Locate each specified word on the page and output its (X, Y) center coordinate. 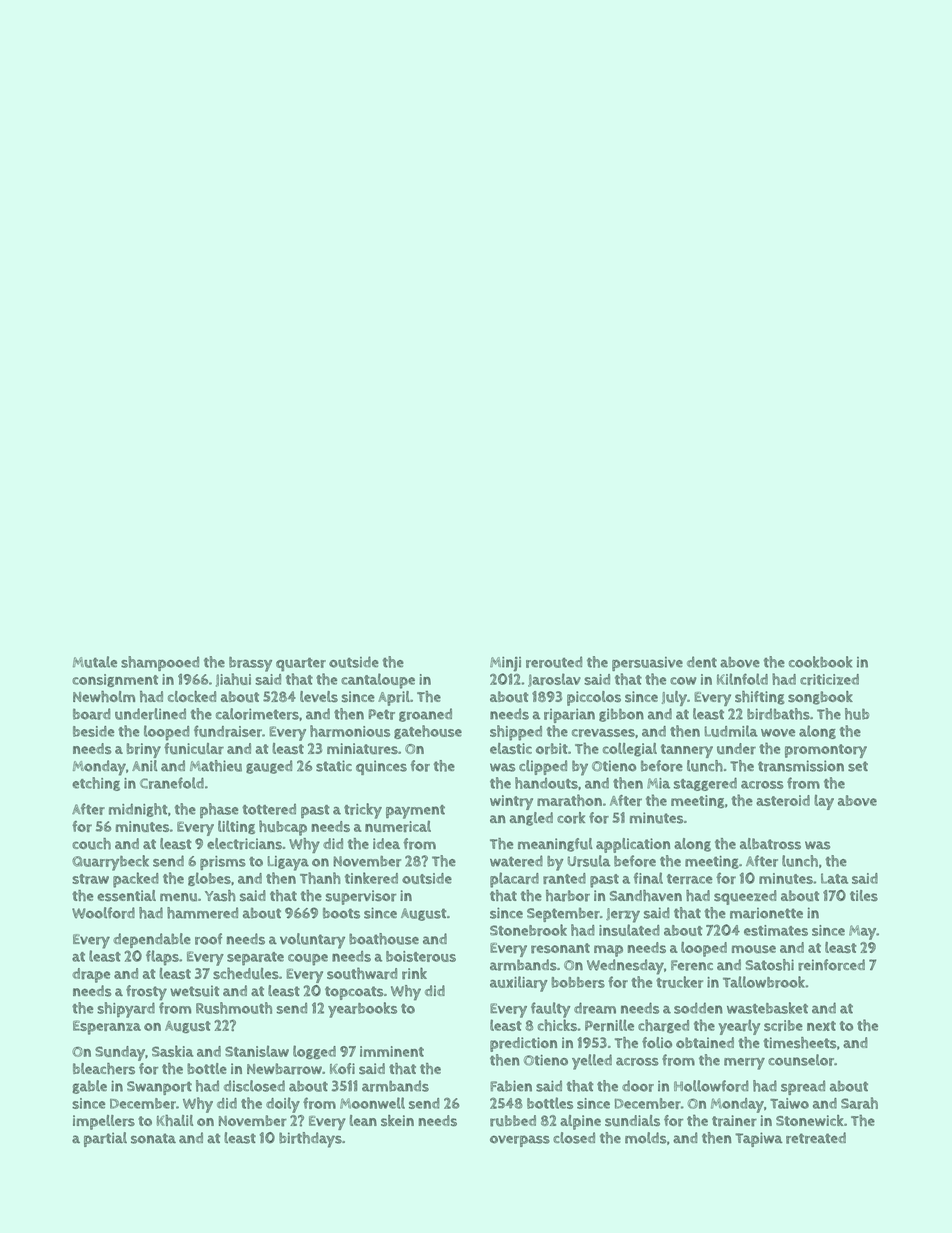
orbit (552, 749)
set (858, 766)
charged (663, 1026)
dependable (152, 940)
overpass (520, 1141)
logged (314, 1052)
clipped (543, 767)
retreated (816, 1138)
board (91, 714)
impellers (104, 1122)
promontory (826, 751)
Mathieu (216, 766)
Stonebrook (528, 930)
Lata (834, 878)
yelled (592, 1062)
